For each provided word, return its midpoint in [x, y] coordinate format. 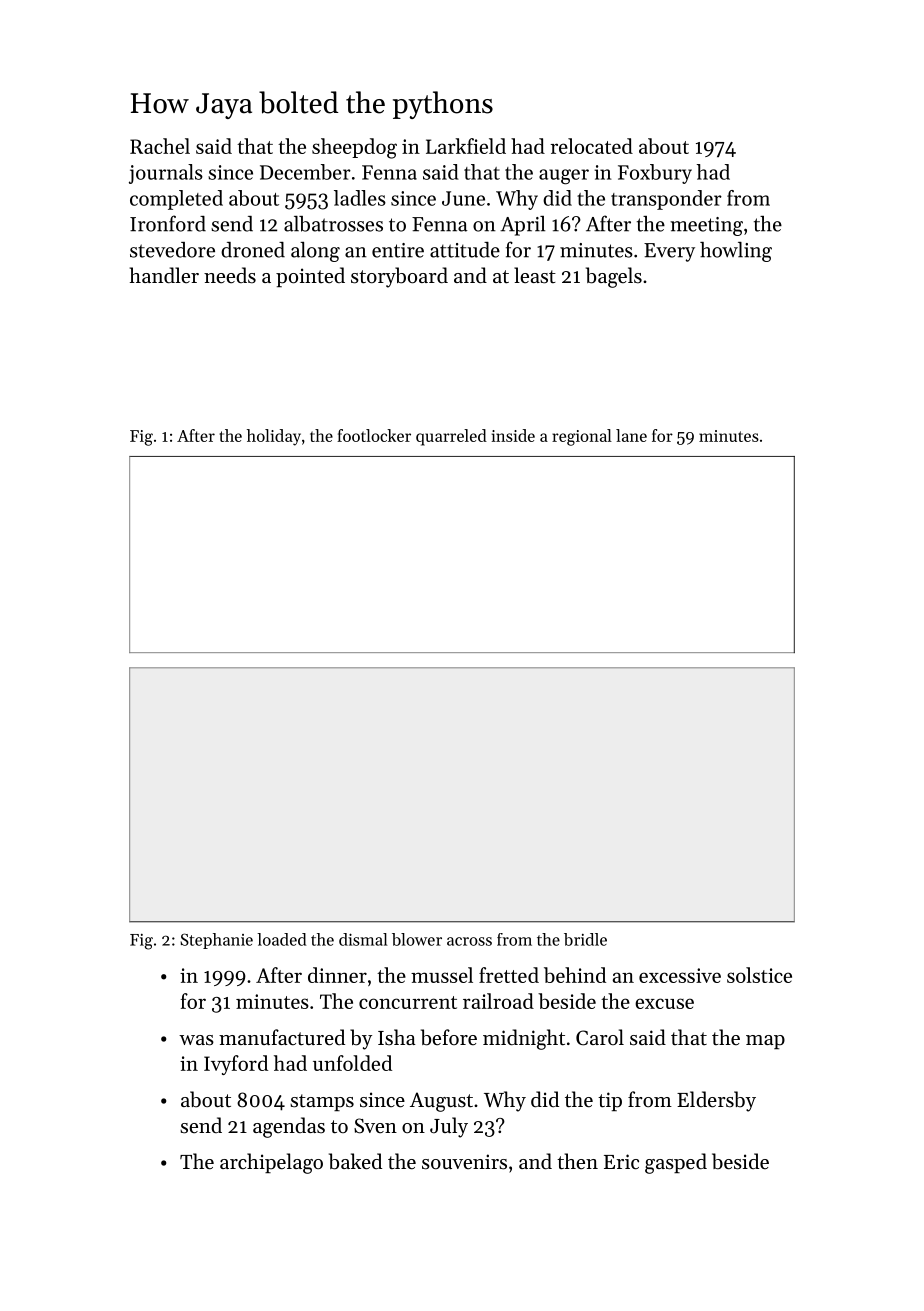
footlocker [374, 435]
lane [631, 435]
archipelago [271, 1163]
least [535, 275]
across [469, 941]
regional [582, 437]
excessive [680, 975]
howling [736, 252]
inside [513, 435]
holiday [274, 437]
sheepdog [354, 148]
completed [176, 200]
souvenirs [464, 1162]
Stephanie [216, 941]
